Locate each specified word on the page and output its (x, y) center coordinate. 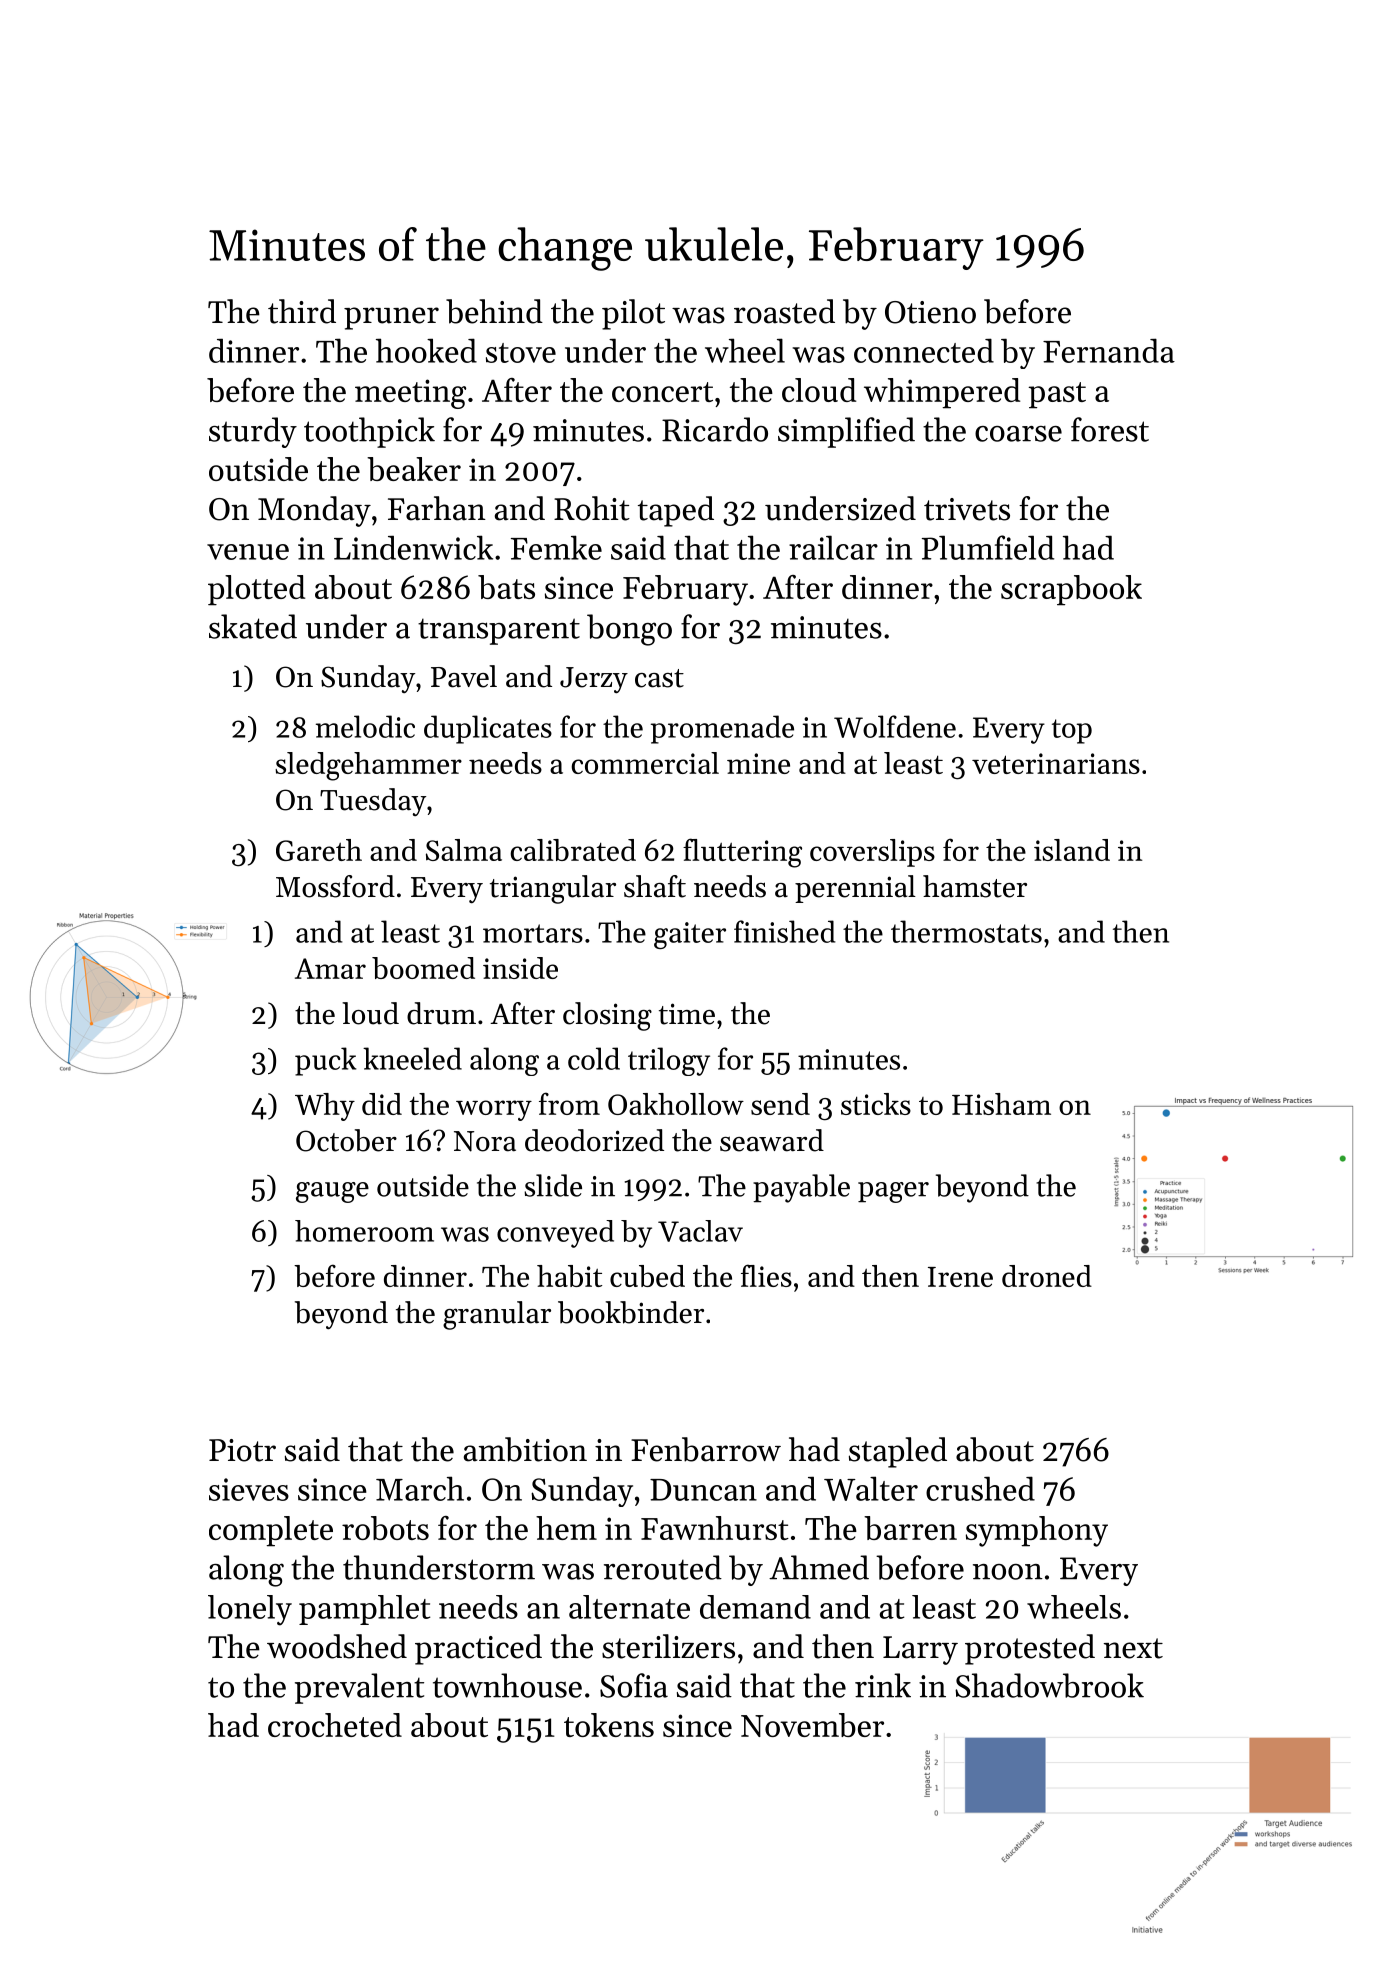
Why (325, 1107)
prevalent (359, 1688)
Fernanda (1109, 350)
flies (766, 1275)
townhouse (507, 1685)
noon (1008, 1572)
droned (1047, 1276)
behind (494, 311)
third (302, 311)
